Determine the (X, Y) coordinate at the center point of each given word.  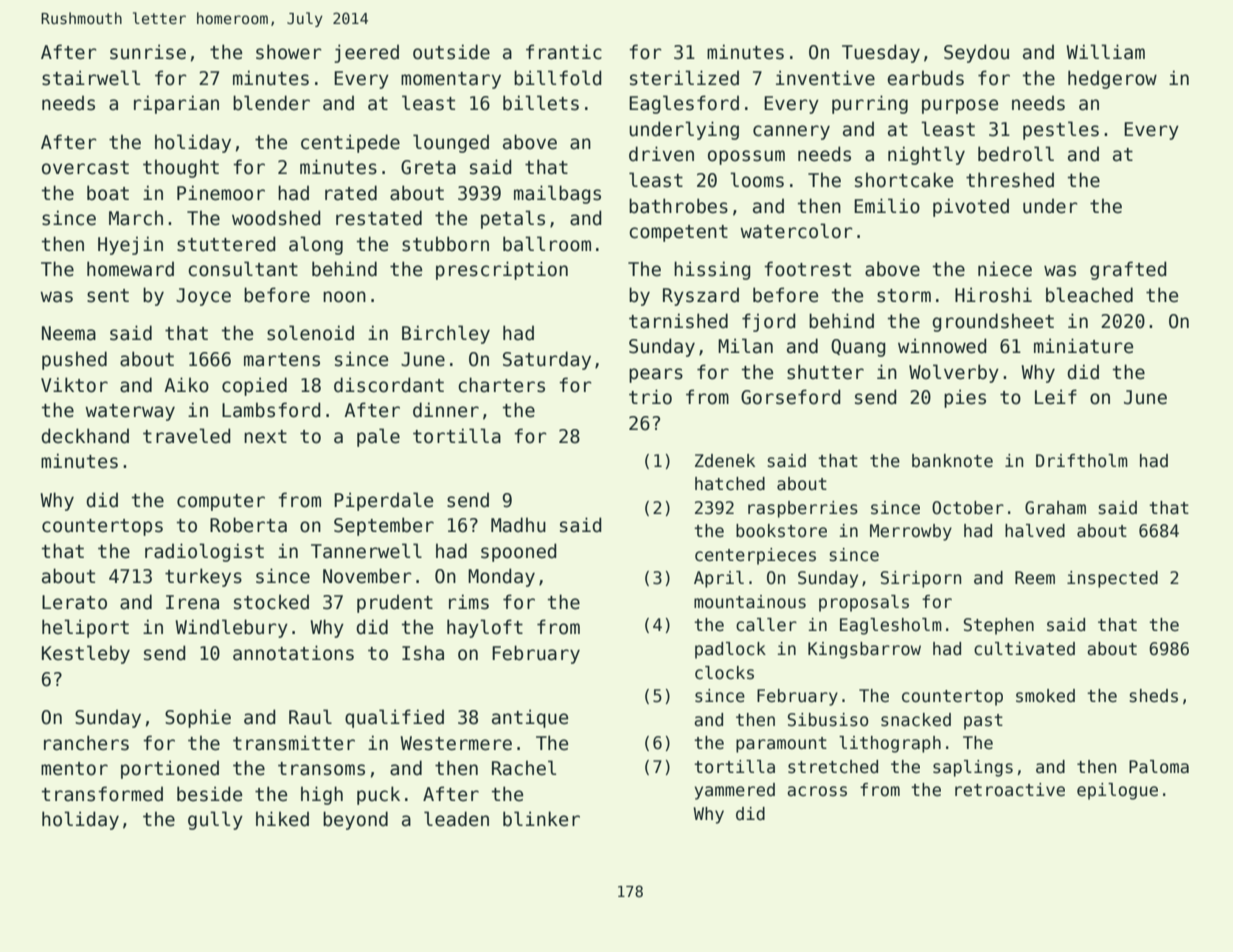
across (817, 791)
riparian (176, 104)
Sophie (198, 718)
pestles (1061, 130)
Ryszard (701, 296)
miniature (1083, 346)
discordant (389, 385)
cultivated (1024, 649)
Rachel (524, 768)
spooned (519, 552)
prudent (395, 603)
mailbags (557, 194)
